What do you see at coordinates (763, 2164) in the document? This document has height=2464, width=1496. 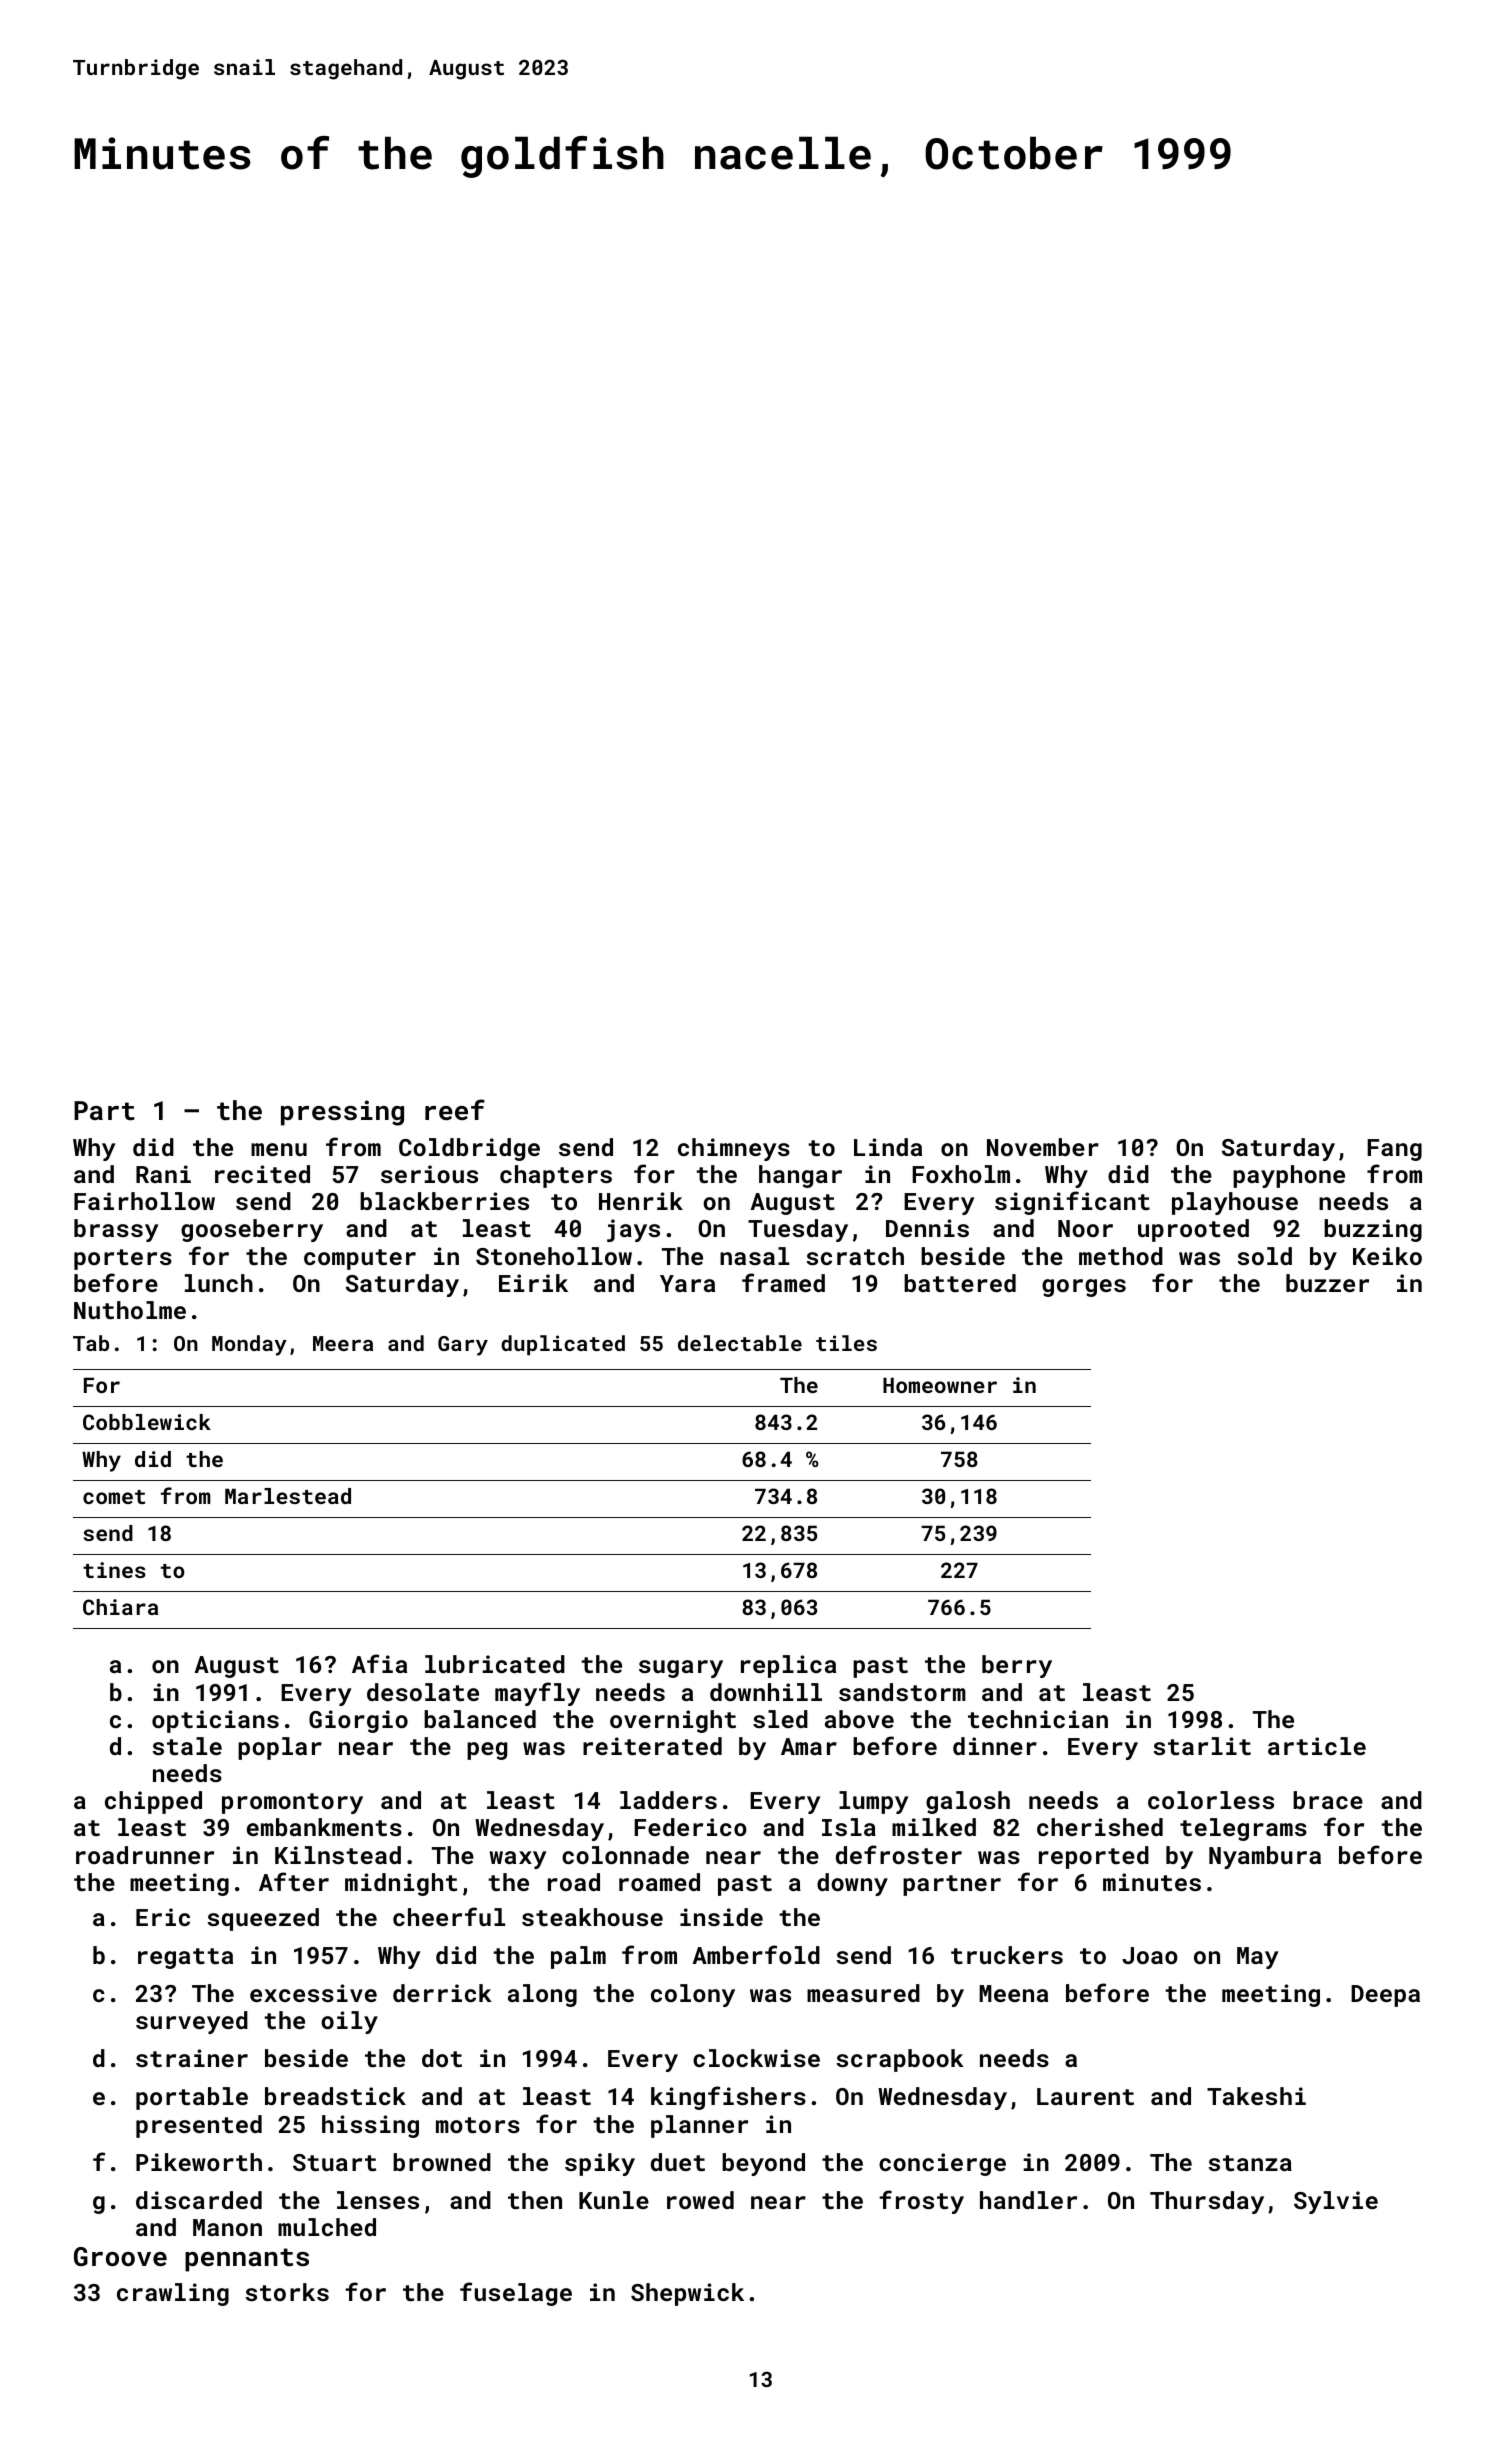 I see `beyond` at bounding box center [763, 2164].
